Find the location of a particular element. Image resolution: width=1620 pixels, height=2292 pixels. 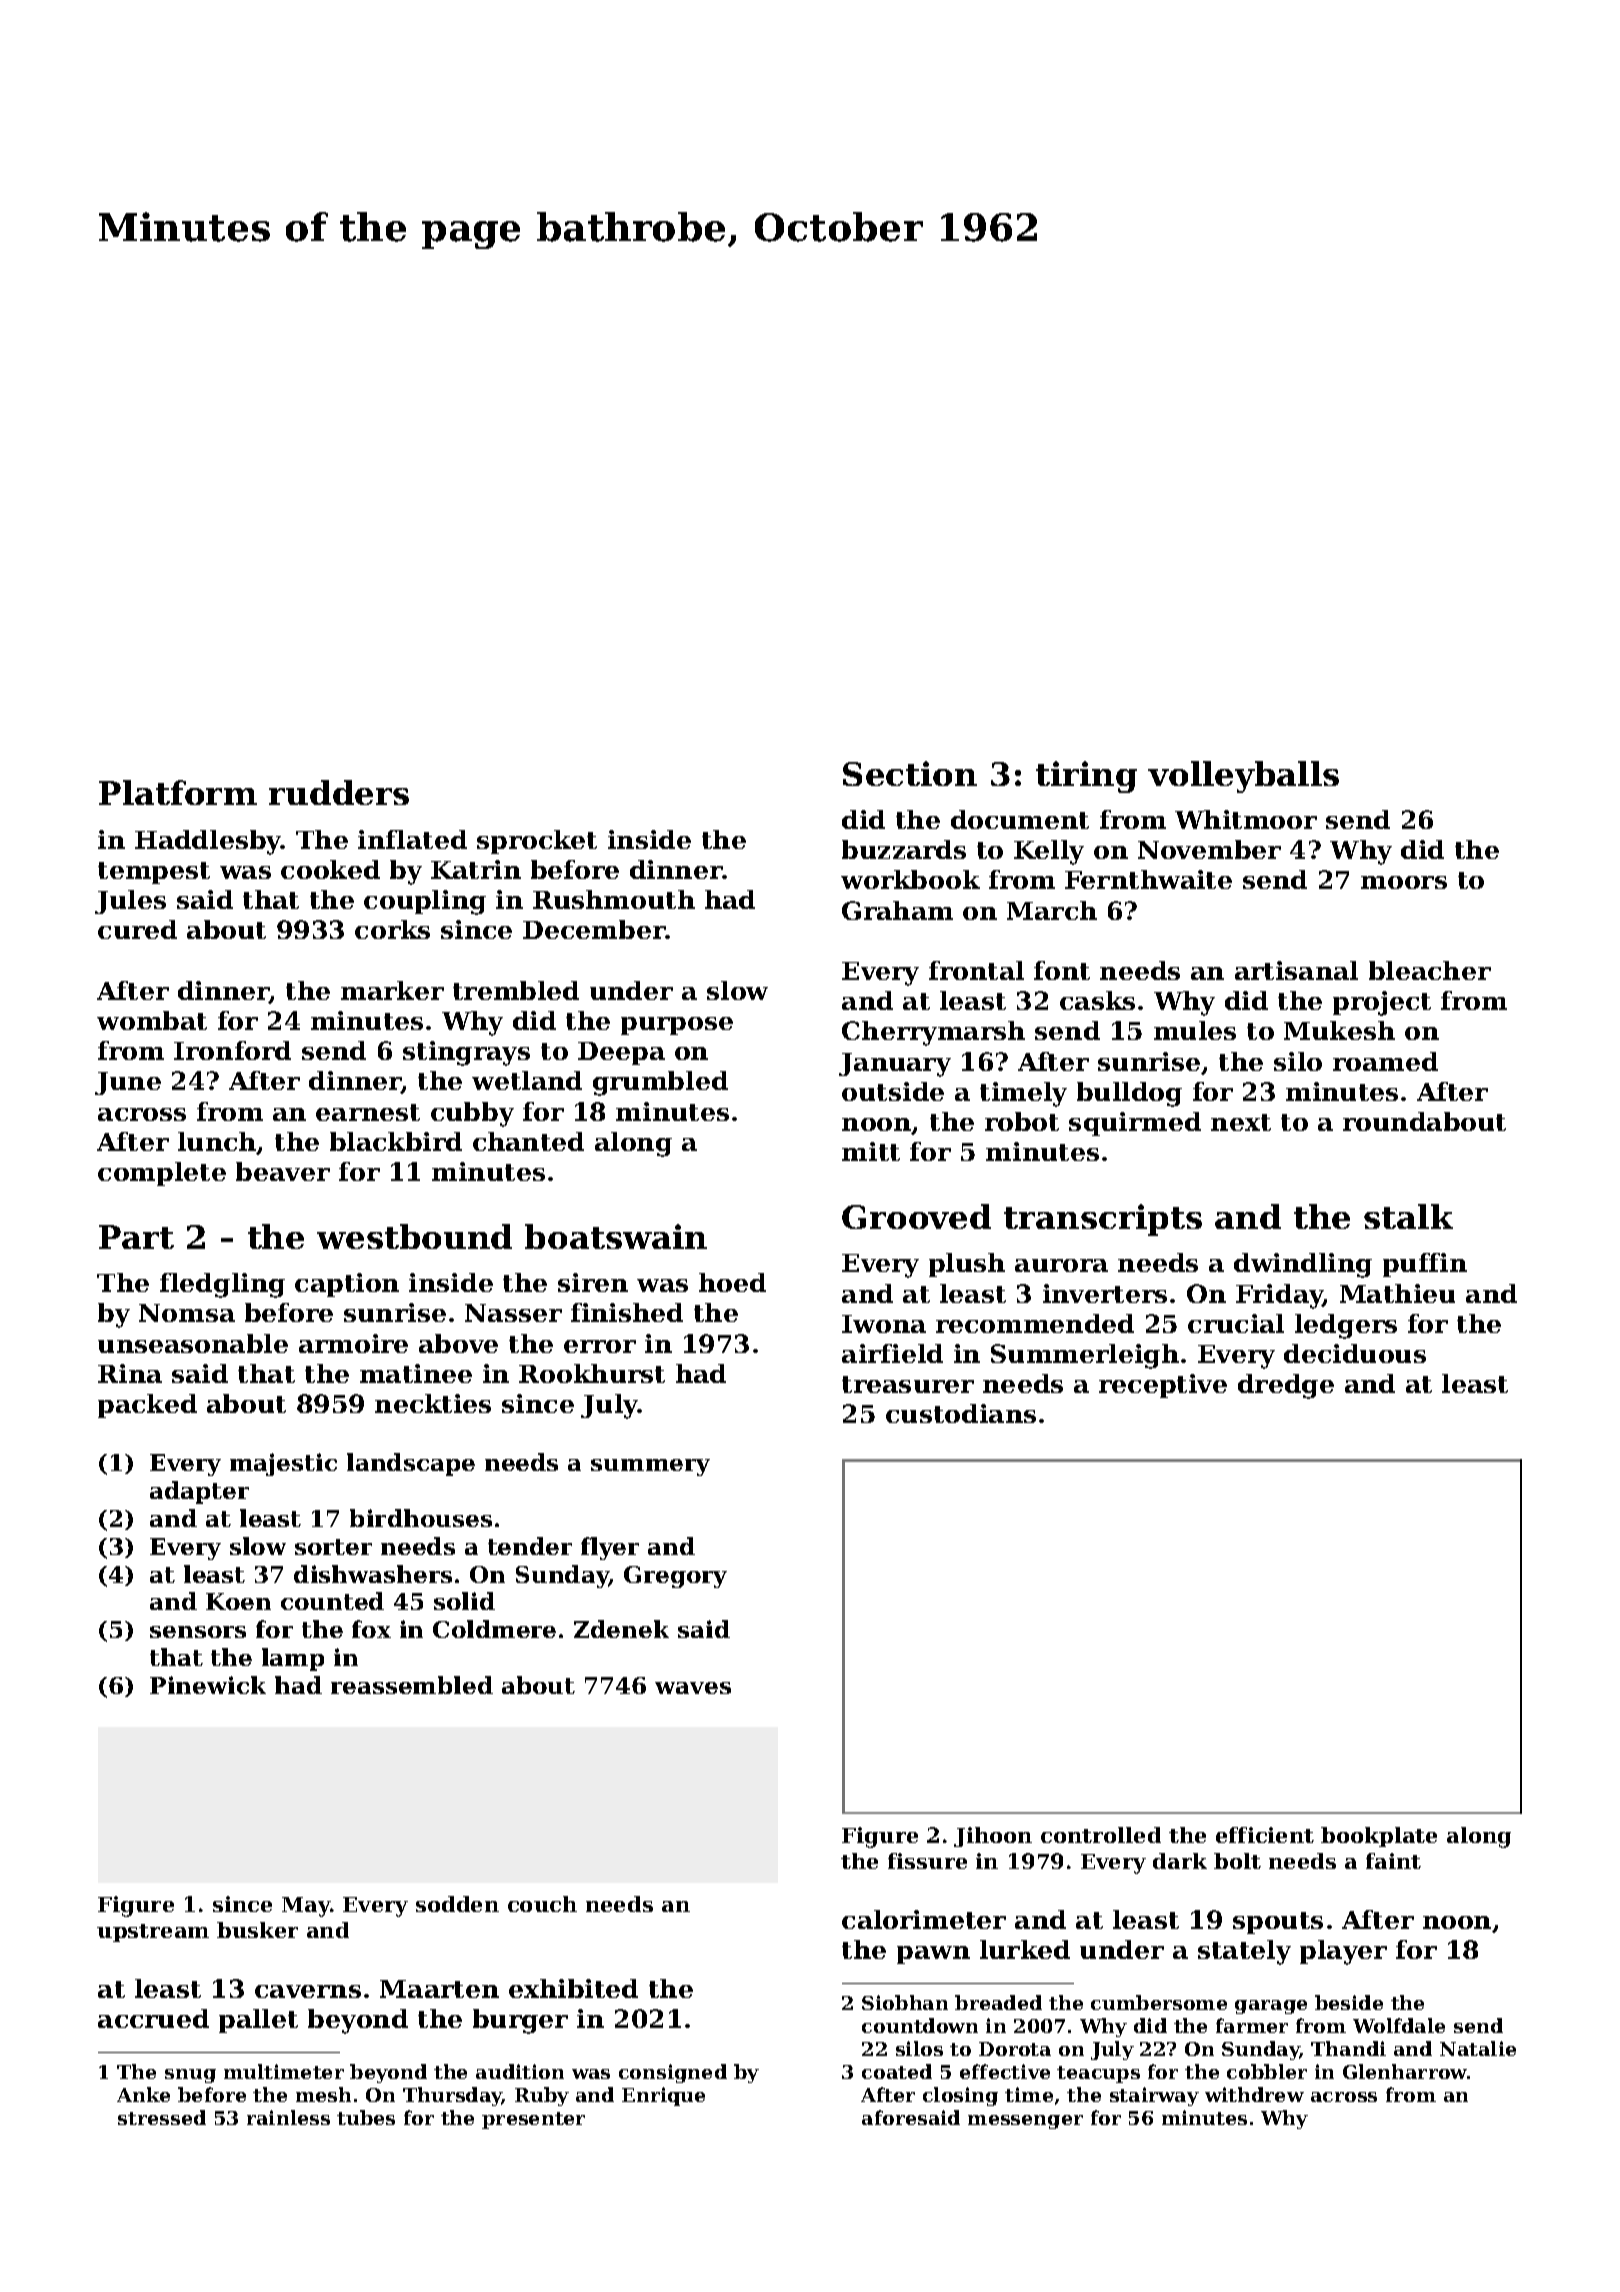

efficient is located at coordinates (1265, 1835).
